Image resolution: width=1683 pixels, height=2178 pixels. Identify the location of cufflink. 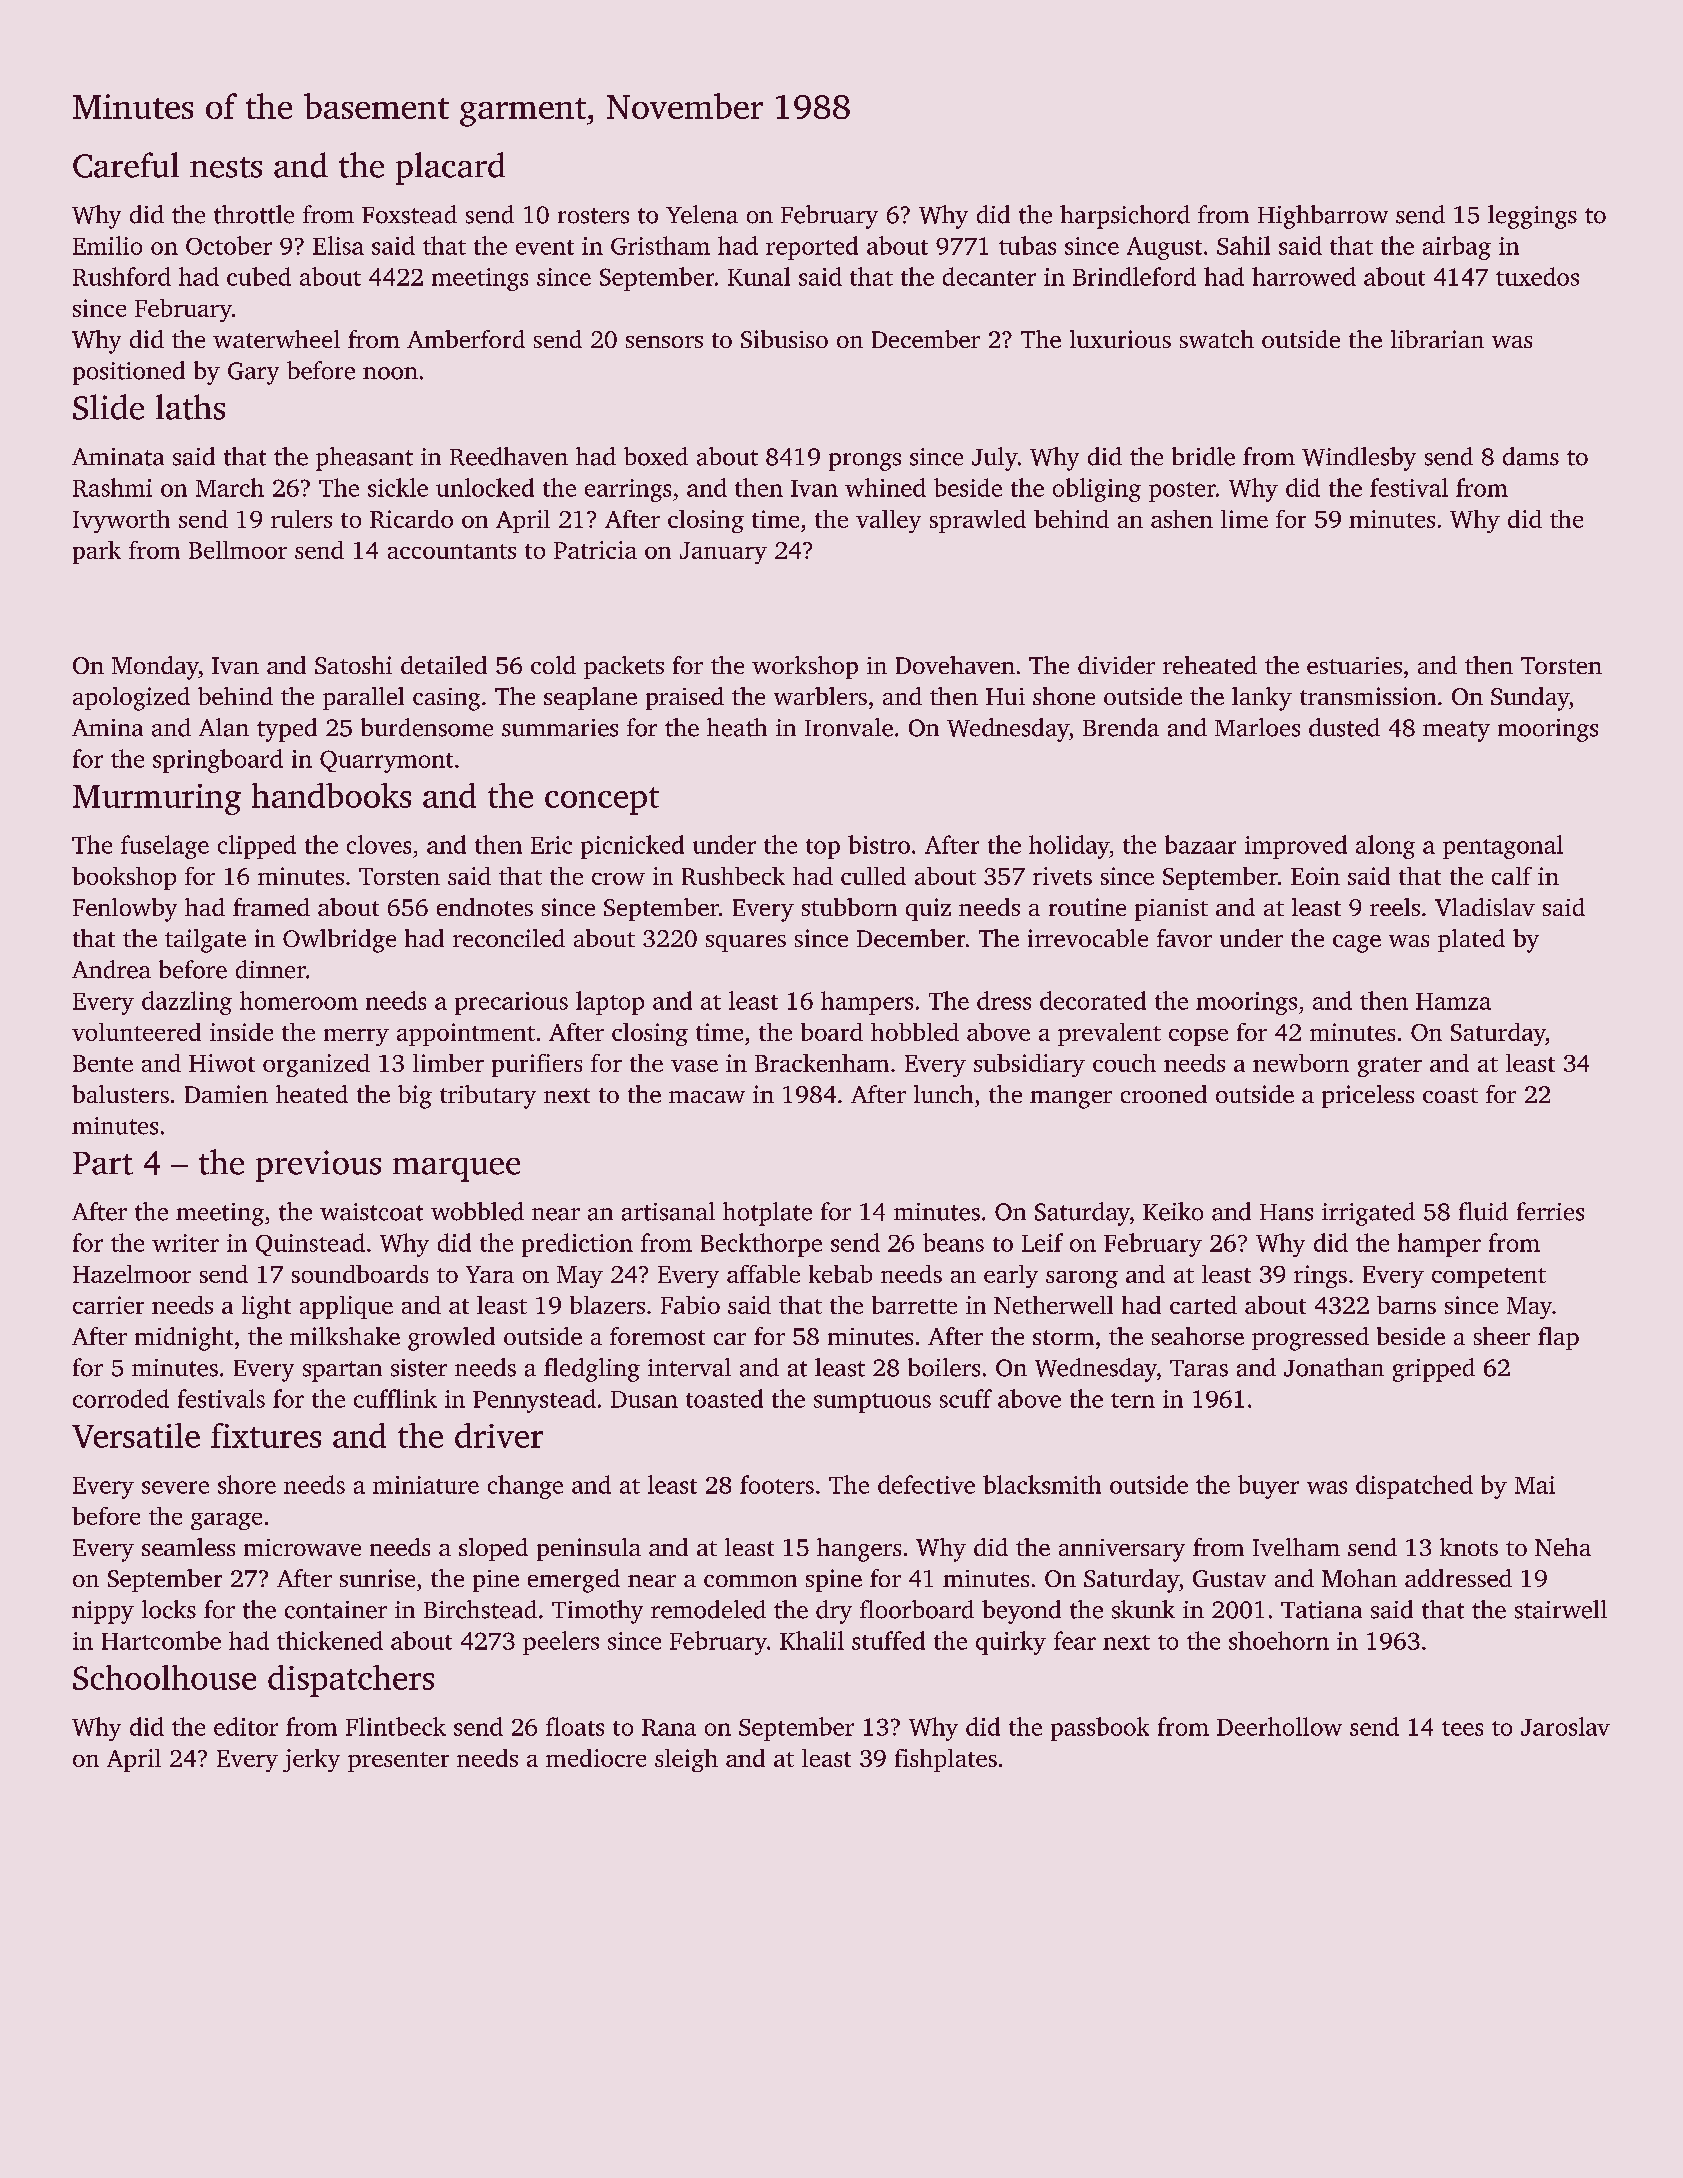
(395, 1398).
